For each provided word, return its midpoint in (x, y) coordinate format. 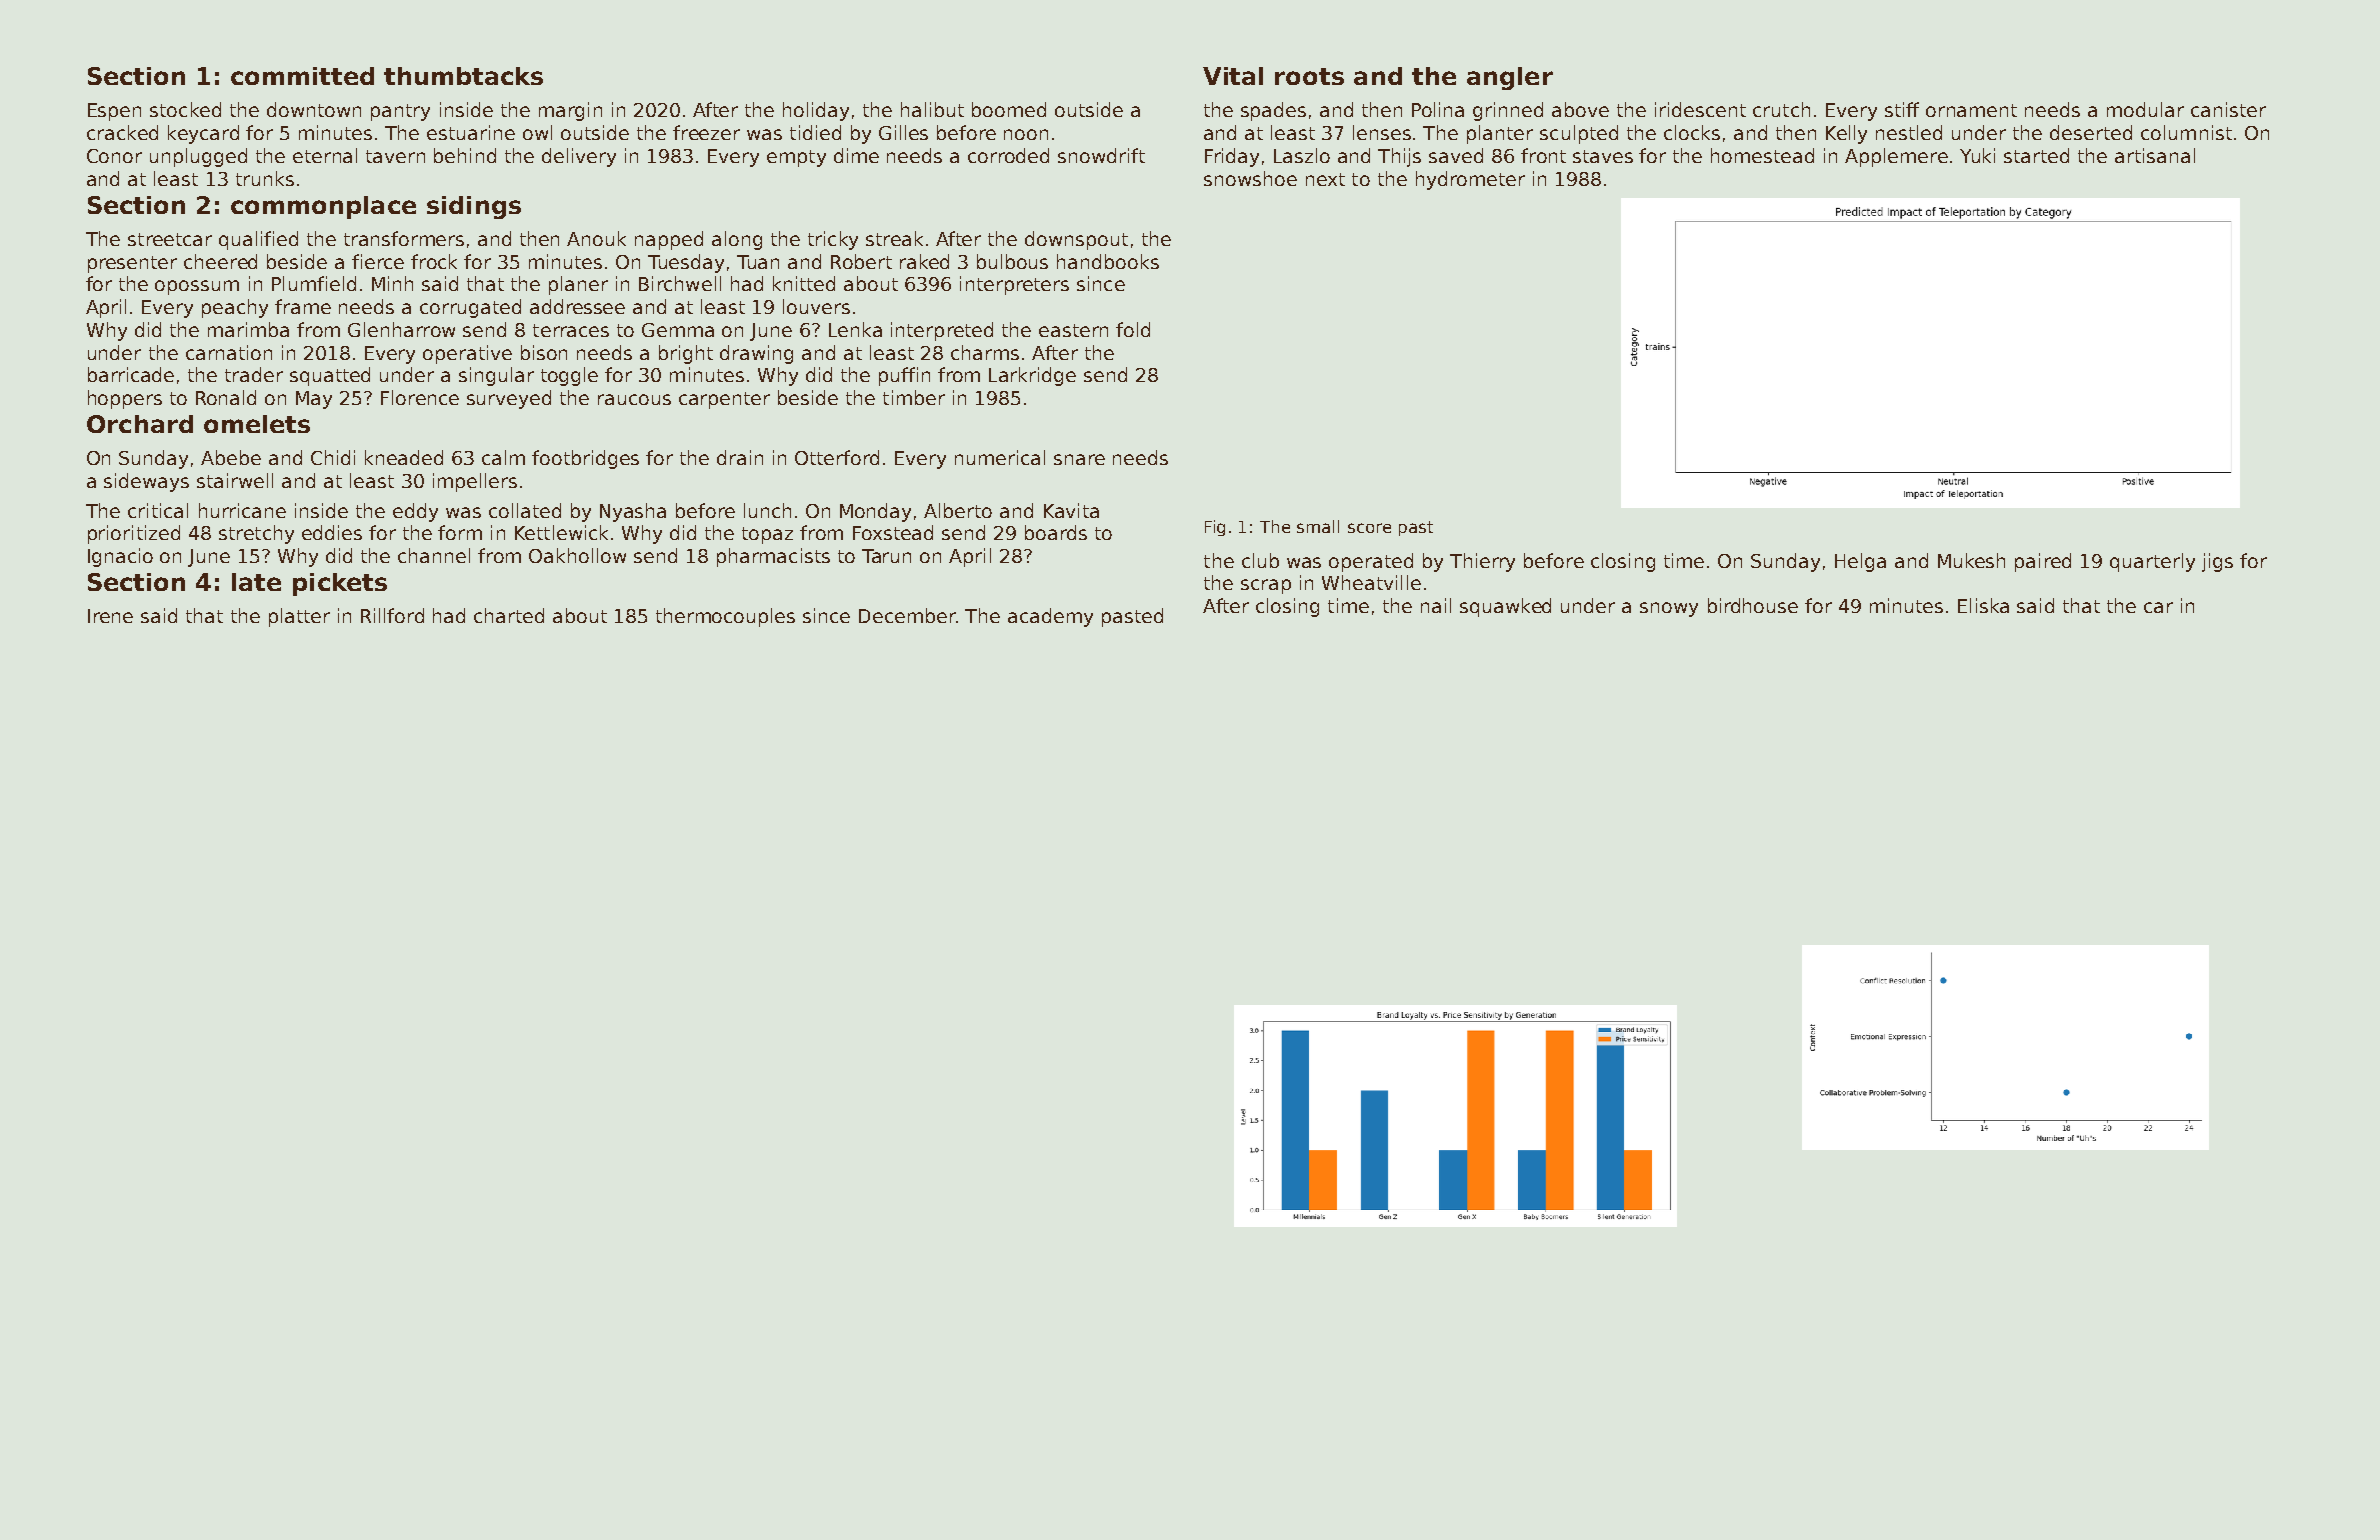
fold (1133, 329)
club (1260, 560)
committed (302, 76)
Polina (1438, 109)
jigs (2217, 562)
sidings (474, 207)
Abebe (231, 457)
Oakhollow (577, 555)
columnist (2186, 132)
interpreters (1014, 285)
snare (1079, 459)
